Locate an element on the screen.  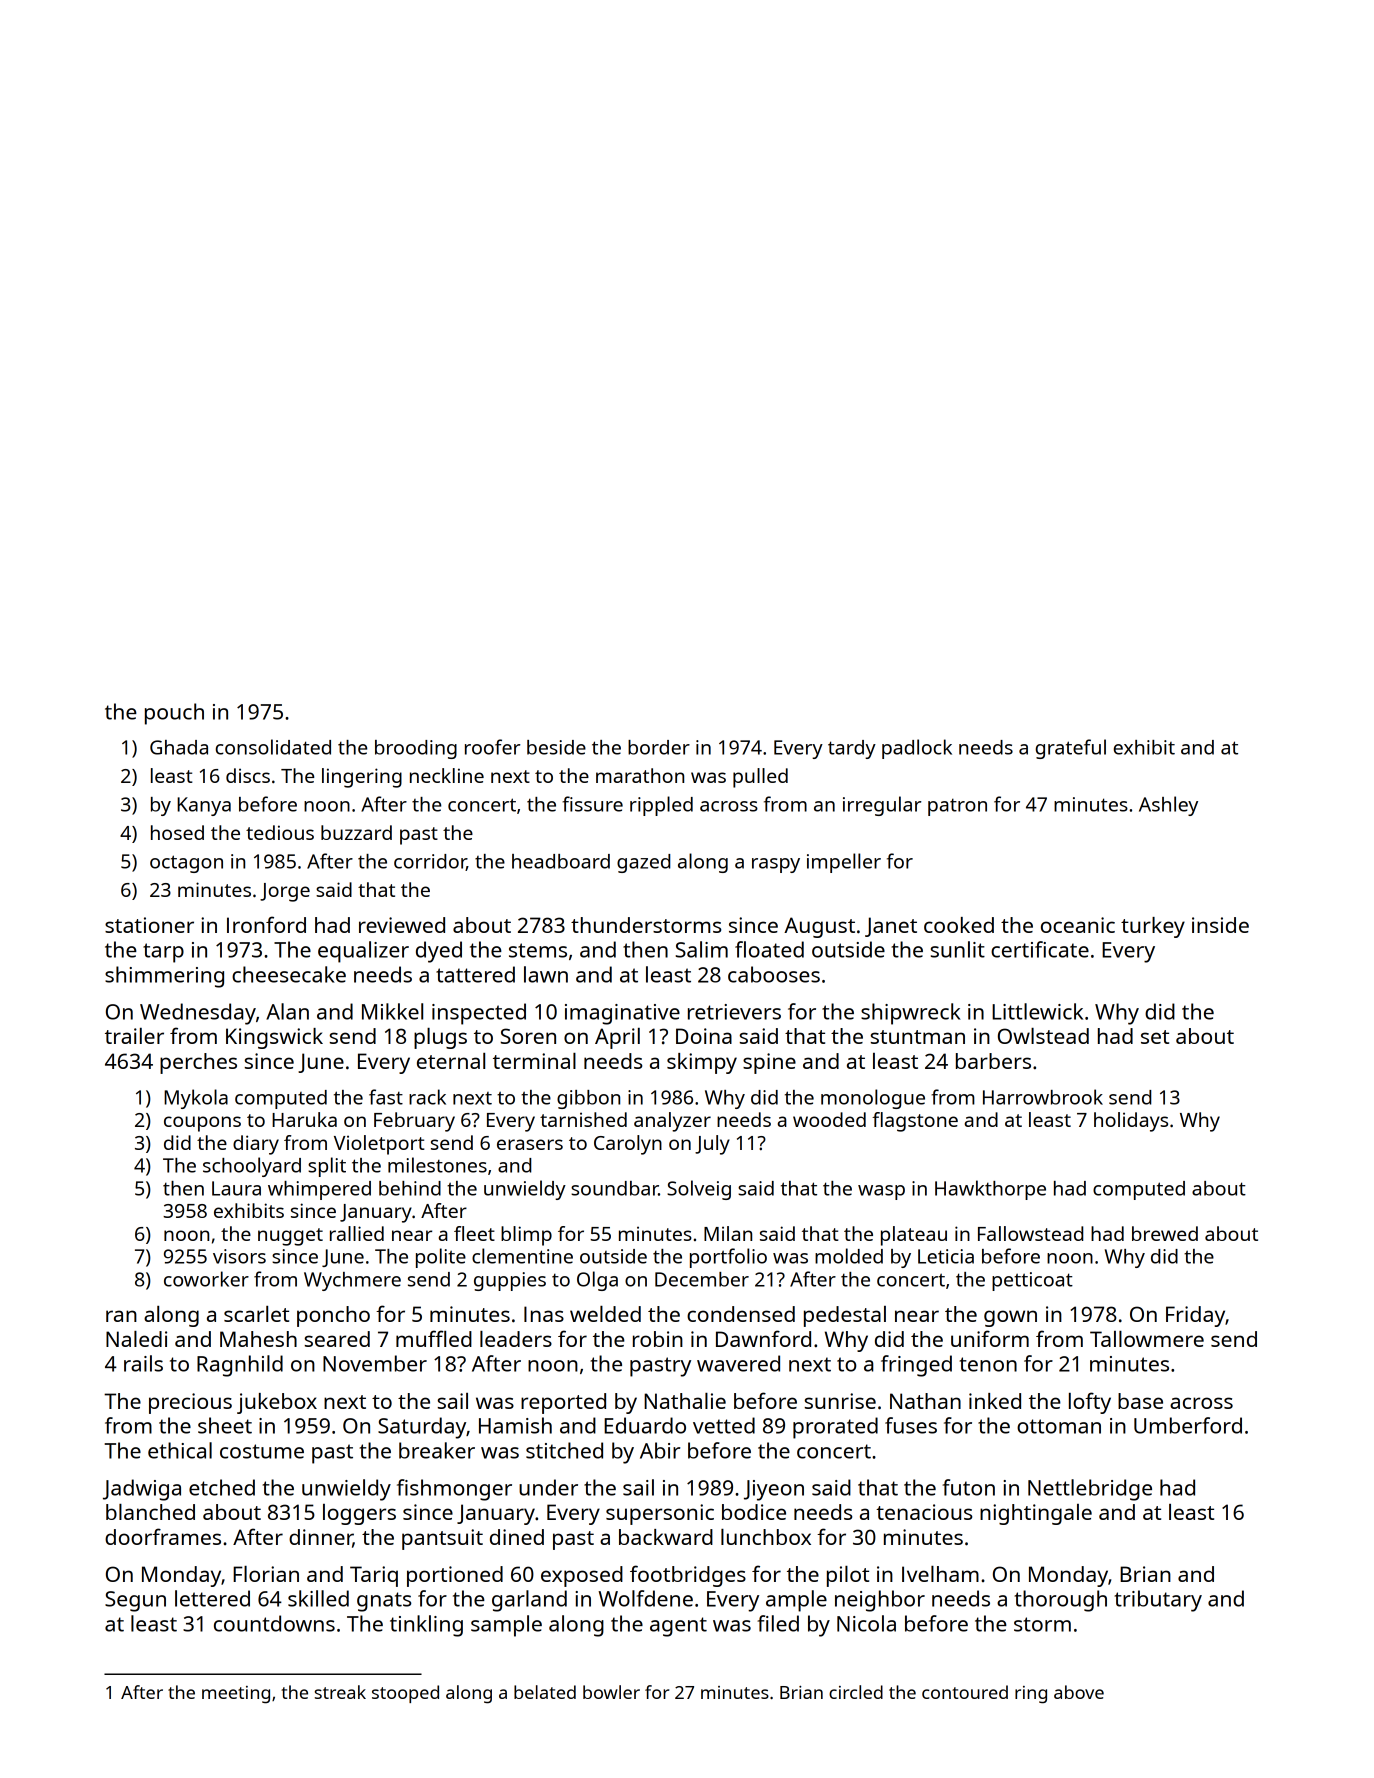
Mikkel is located at coordinates (392, 1011).
